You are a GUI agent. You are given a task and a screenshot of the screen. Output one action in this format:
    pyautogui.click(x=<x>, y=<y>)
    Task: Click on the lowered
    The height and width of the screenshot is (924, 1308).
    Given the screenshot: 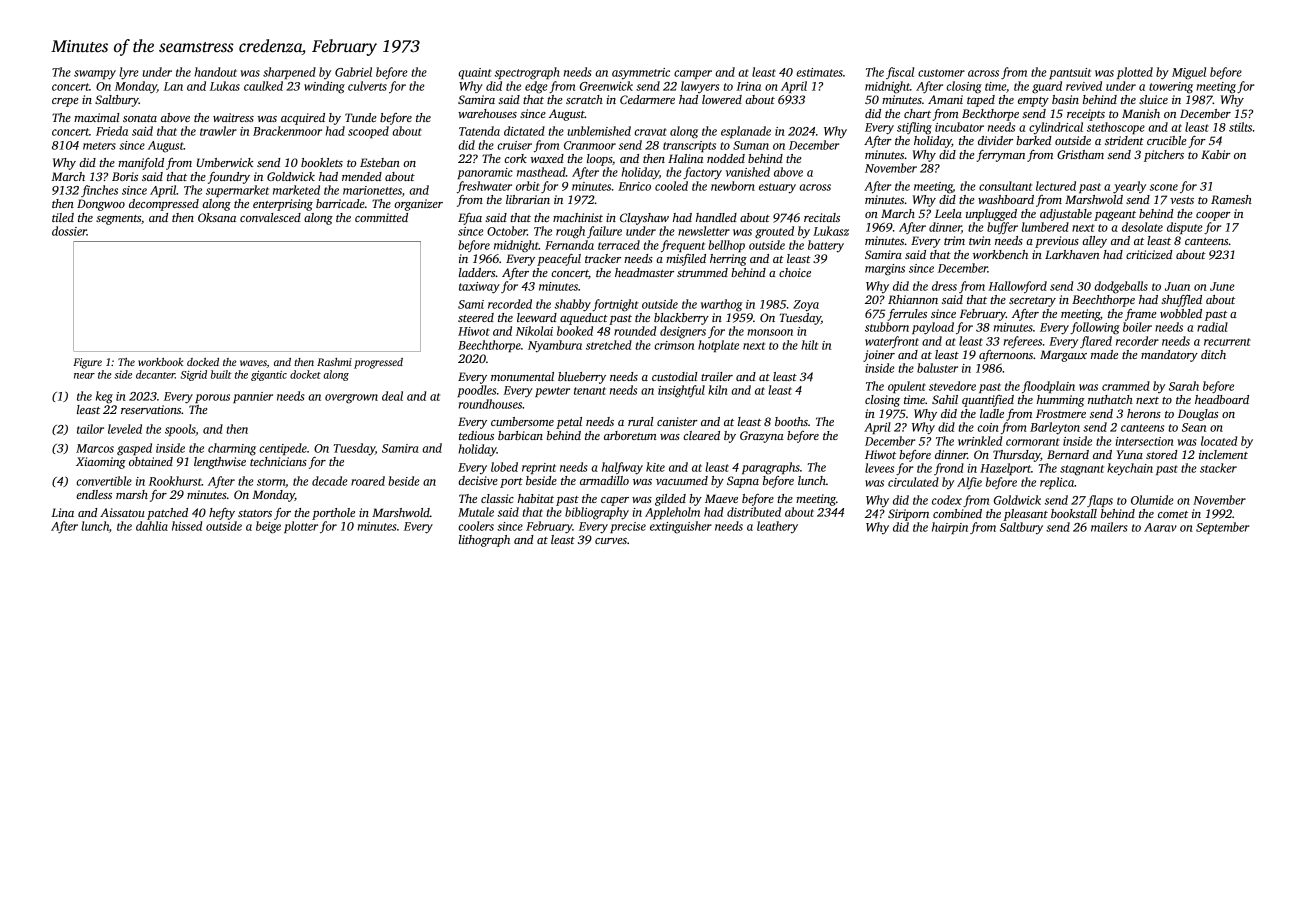 What is the action you would take?
    pyautogui.click(x=722, y=99)
